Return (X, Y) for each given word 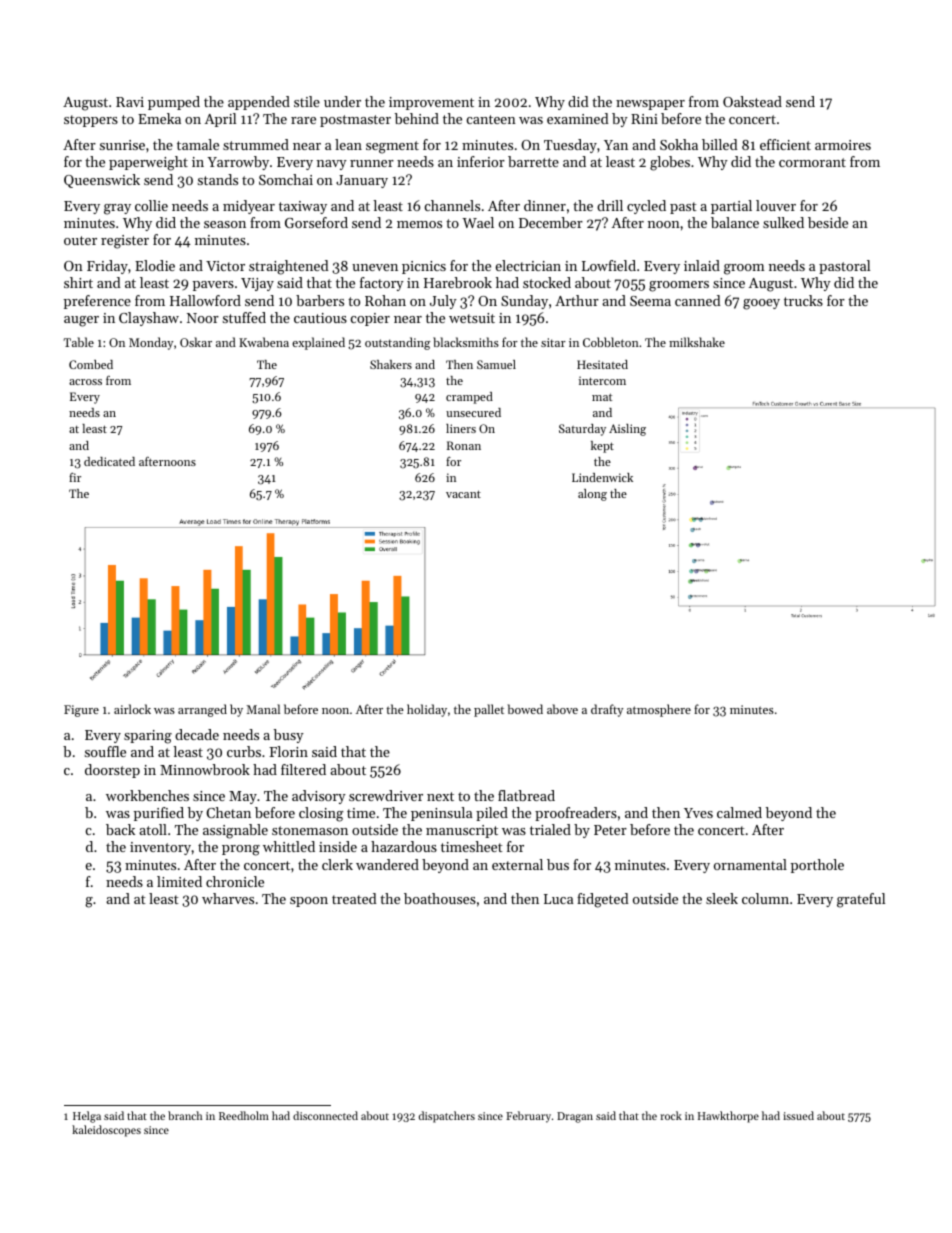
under (342, 101)
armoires (843, 145)
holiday (427, 710)
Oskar (196, 342)
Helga (87, 1117)
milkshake (697, 342)
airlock (132, 709)
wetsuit (472, 318)
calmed (739, 812)
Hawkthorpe (728, 1117)
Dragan (575, 1117)
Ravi (130, 102)
